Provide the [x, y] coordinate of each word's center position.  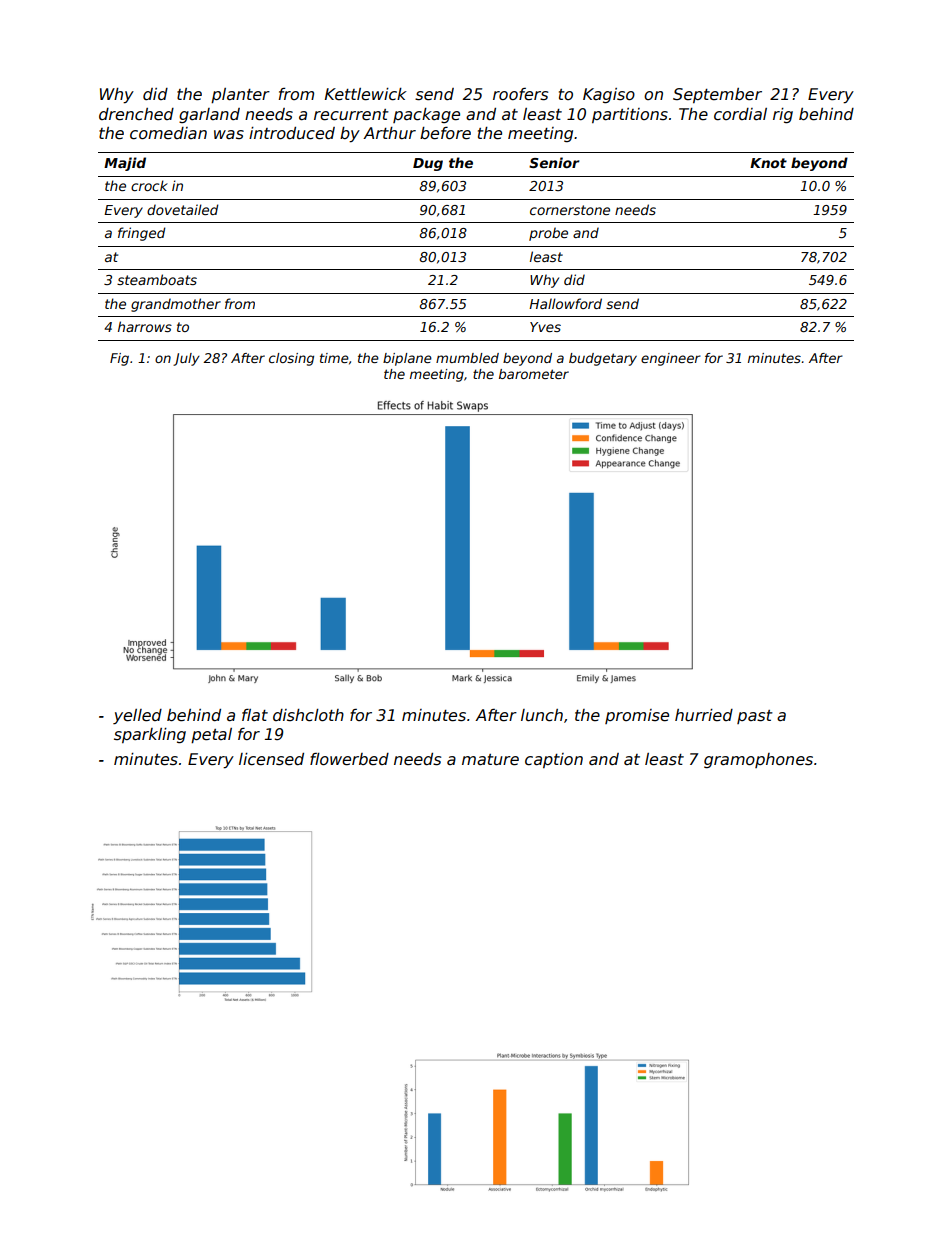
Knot [768, 163]
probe [548, 234]
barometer [534, 374]
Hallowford [565, 303]
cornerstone [570, 210]
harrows [145, 326]
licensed [271, 759]
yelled [137, 716]
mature [490, 759]
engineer [671, 359]
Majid [125, 164]
